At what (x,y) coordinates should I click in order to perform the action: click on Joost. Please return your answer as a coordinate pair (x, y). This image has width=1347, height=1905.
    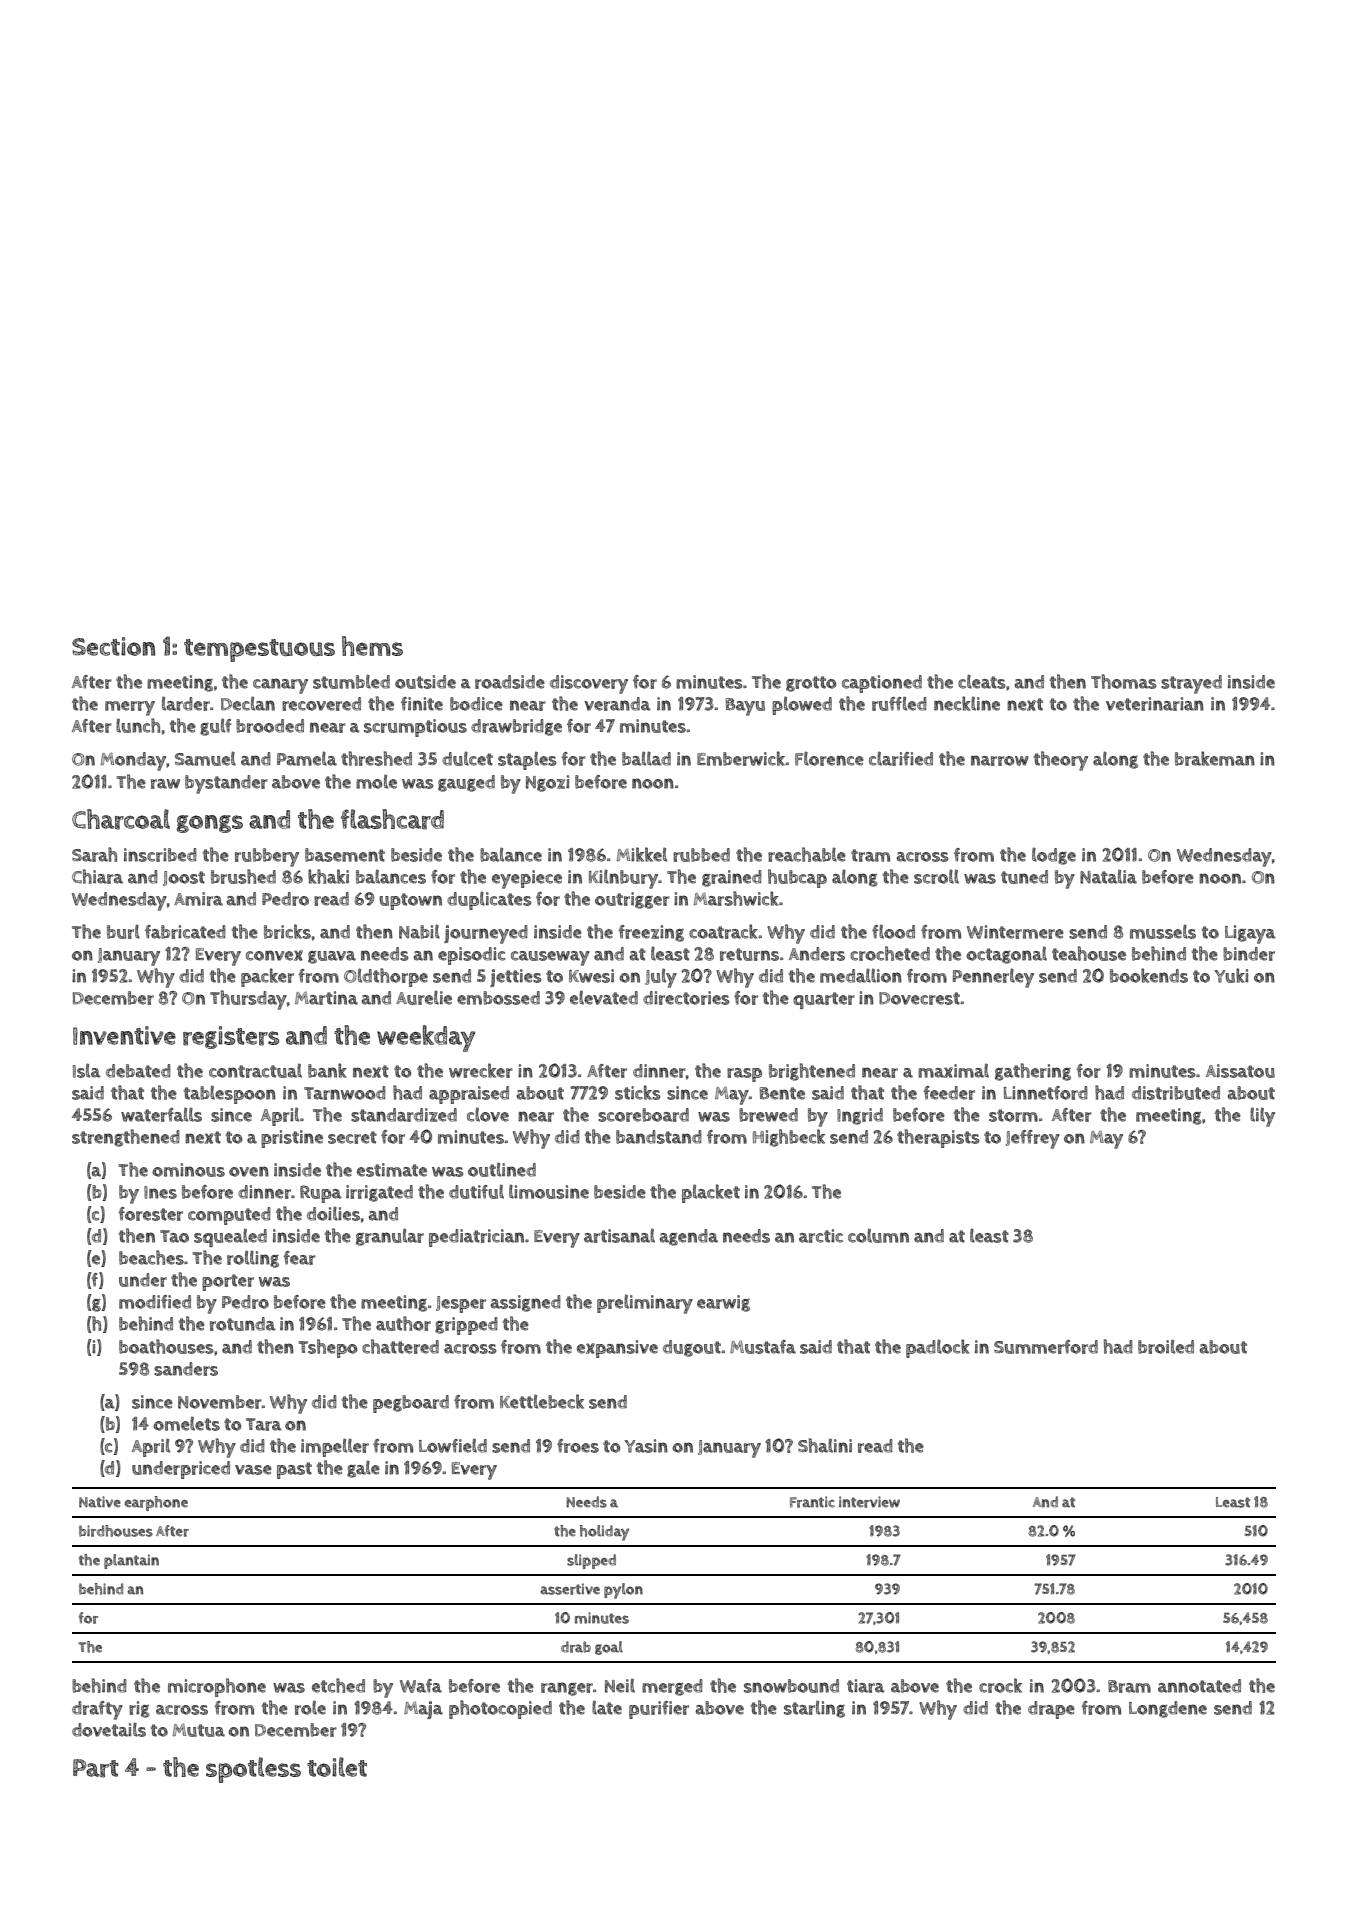
    Looking at the image, I should click on (184, 878).
